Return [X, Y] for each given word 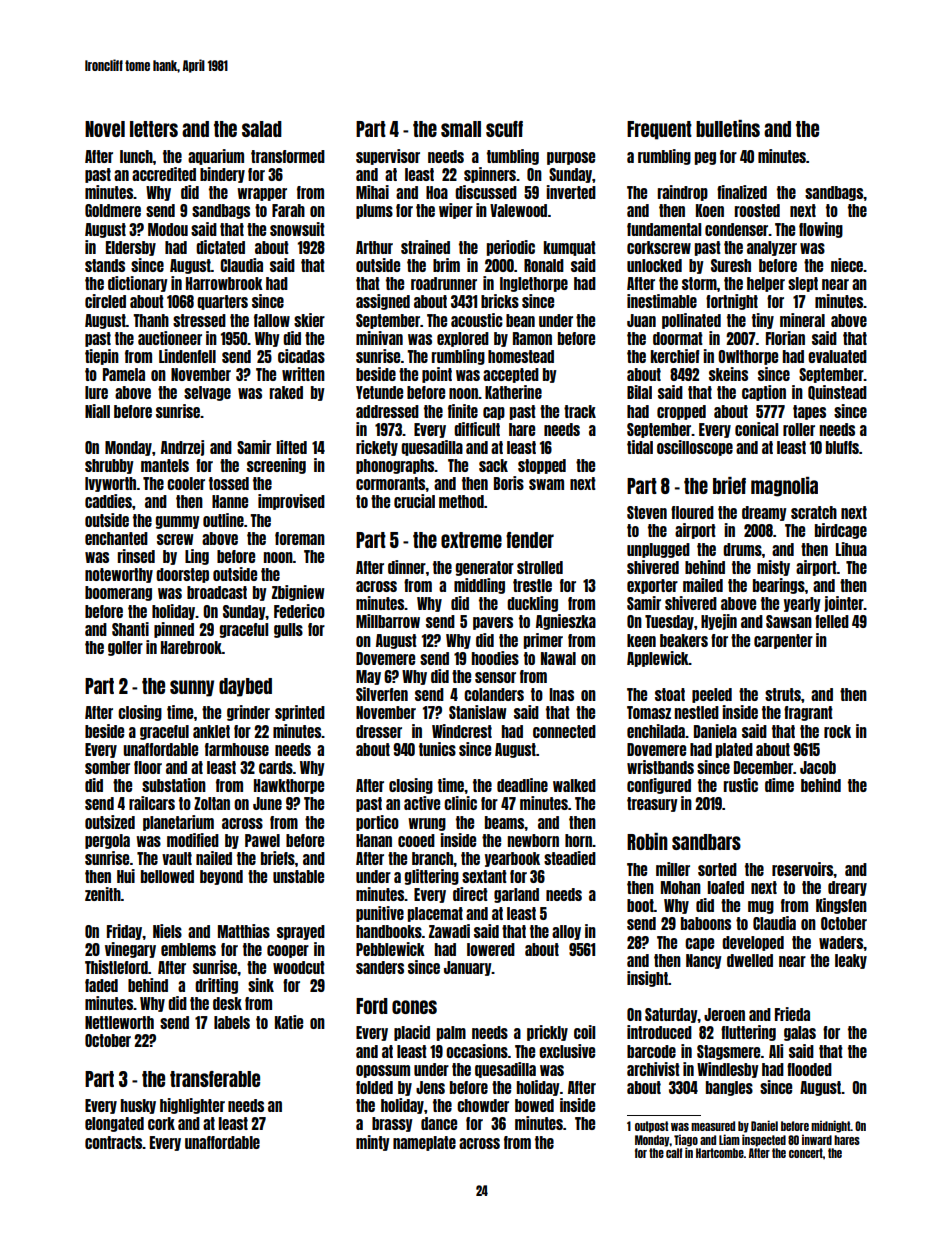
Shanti [130, 629]
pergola [107, 841]
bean [520, 320]
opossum [383, 1071]
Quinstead [837, 392]
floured [692, 512]
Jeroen [724, 1014]
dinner [407, 567]
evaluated [837, 356]
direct [470, 894]
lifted [292, 447]
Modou [168, 229]
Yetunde [379, 392]
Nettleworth [119, 1022]
